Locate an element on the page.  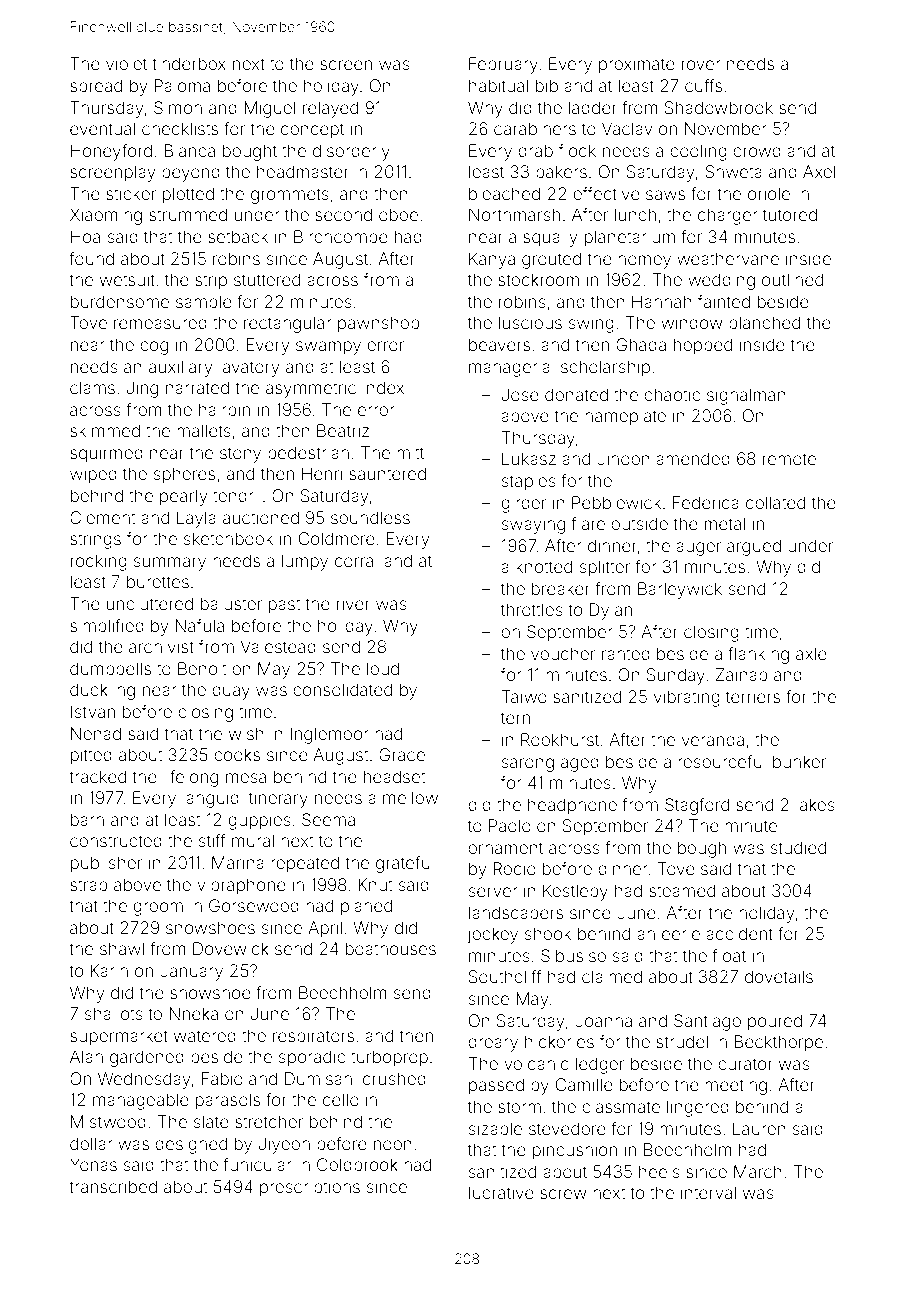
narrated is located at coordinates (197, 387).
